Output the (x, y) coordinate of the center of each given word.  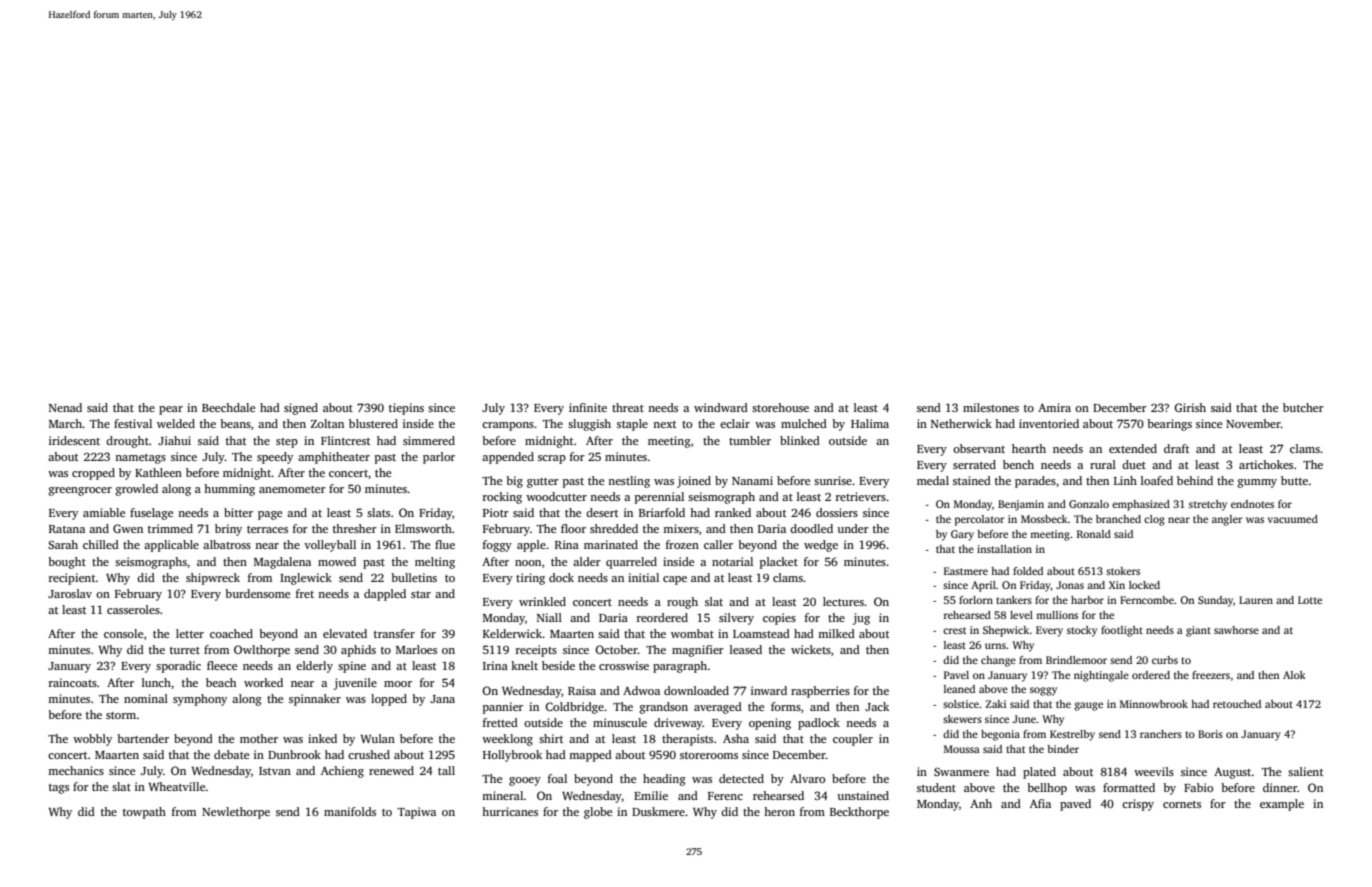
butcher (1303, 407)
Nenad (65, 407)
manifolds (350, 811)
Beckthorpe (859, 813)
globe (598, 813)
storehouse (780, 407)
